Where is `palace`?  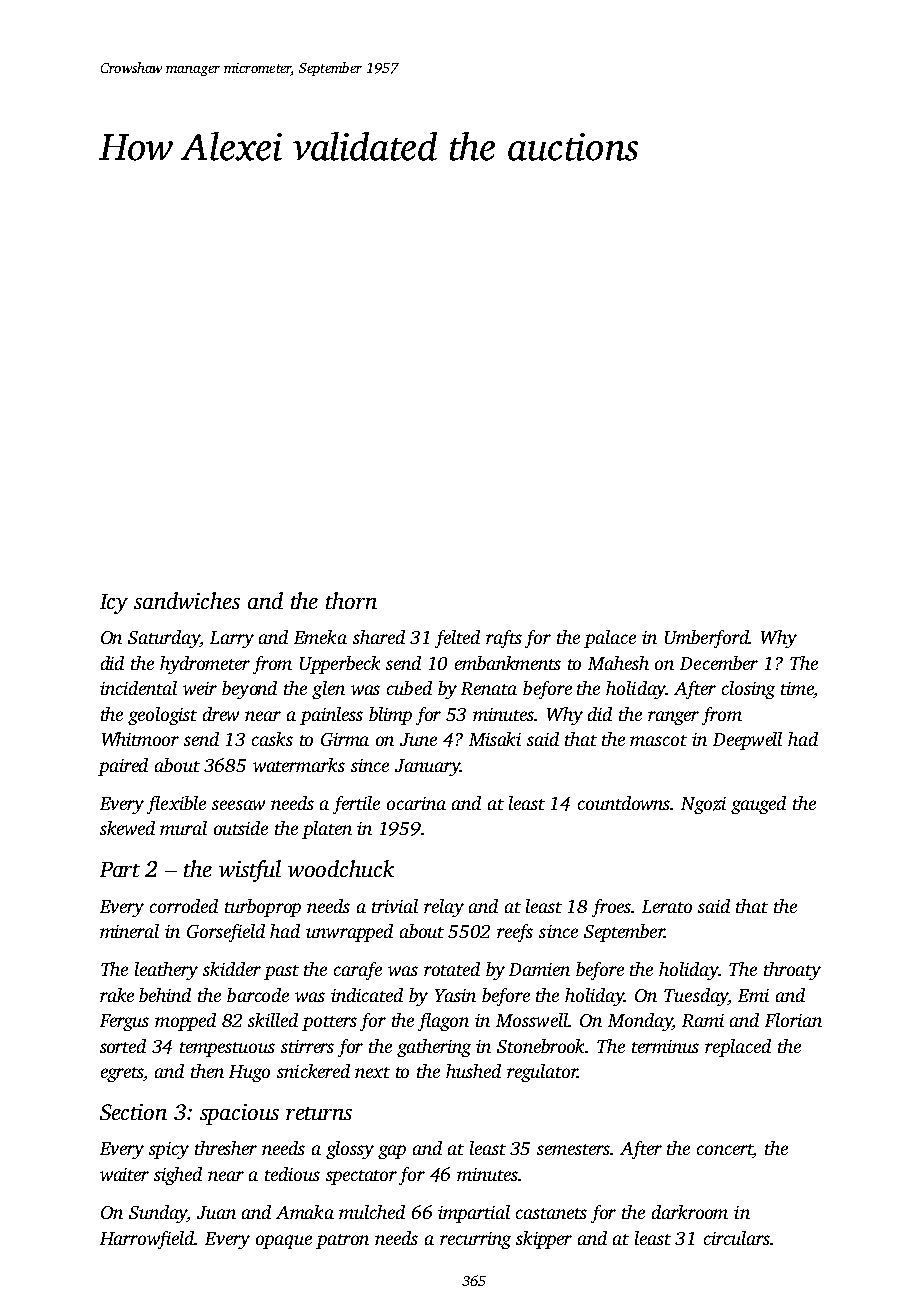
palace is located at coordinates (610, 639).
